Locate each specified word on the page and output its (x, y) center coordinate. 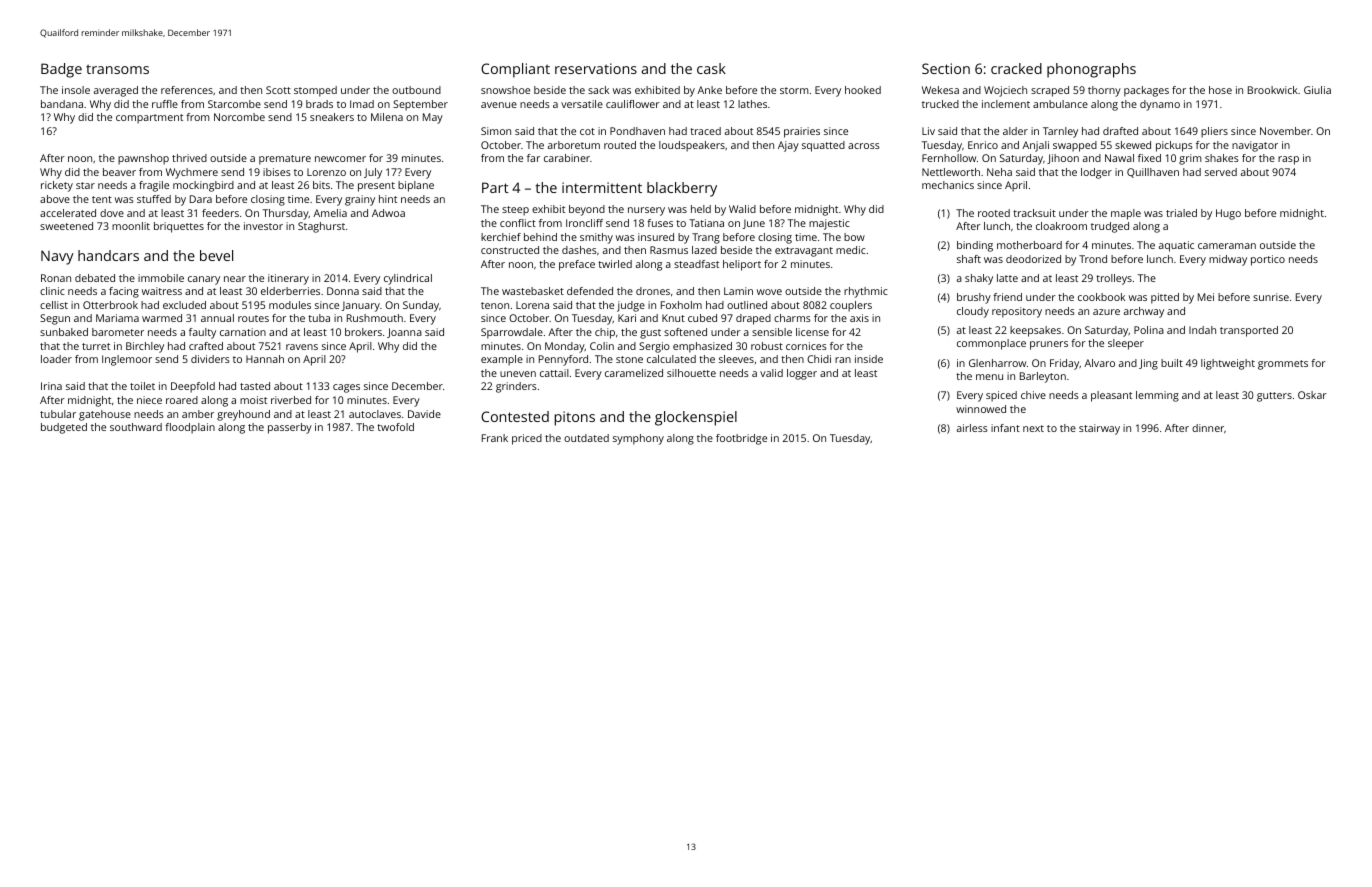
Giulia (1317, 90)
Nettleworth (951, 172)
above (55, 199)
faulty (202, 333)
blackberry (682, 189)
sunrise (1271, 297)
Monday (565, 347)
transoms (117, 69)
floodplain (190, 428)
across (864, 146)
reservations (596, 68)
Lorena (532, 305)
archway (1144, 312)
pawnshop (143, 159)
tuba (319, 318)
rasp (1288, 160)
